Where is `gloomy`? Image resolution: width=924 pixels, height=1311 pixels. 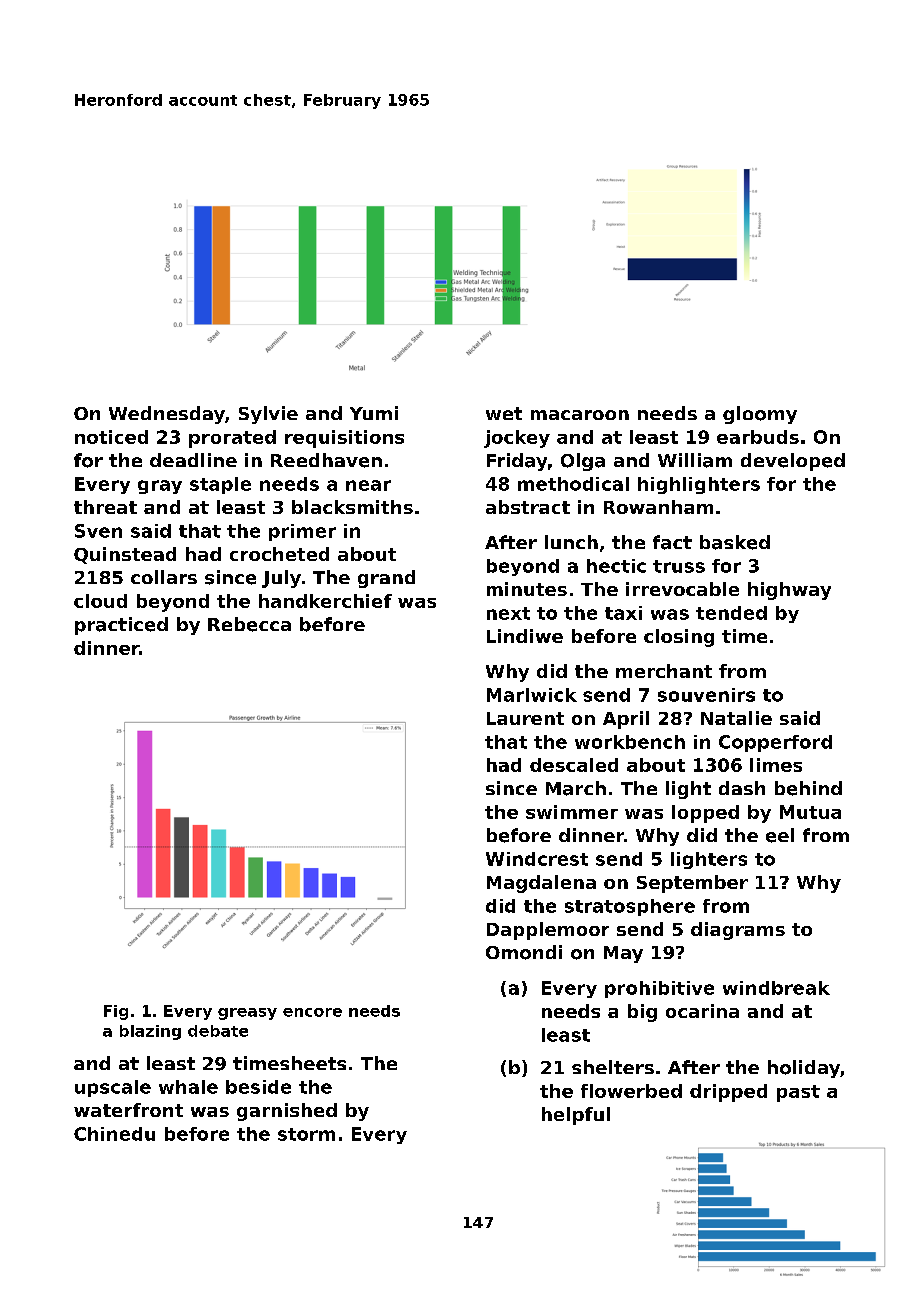 gloomy is located at coordinates (760, 415).
